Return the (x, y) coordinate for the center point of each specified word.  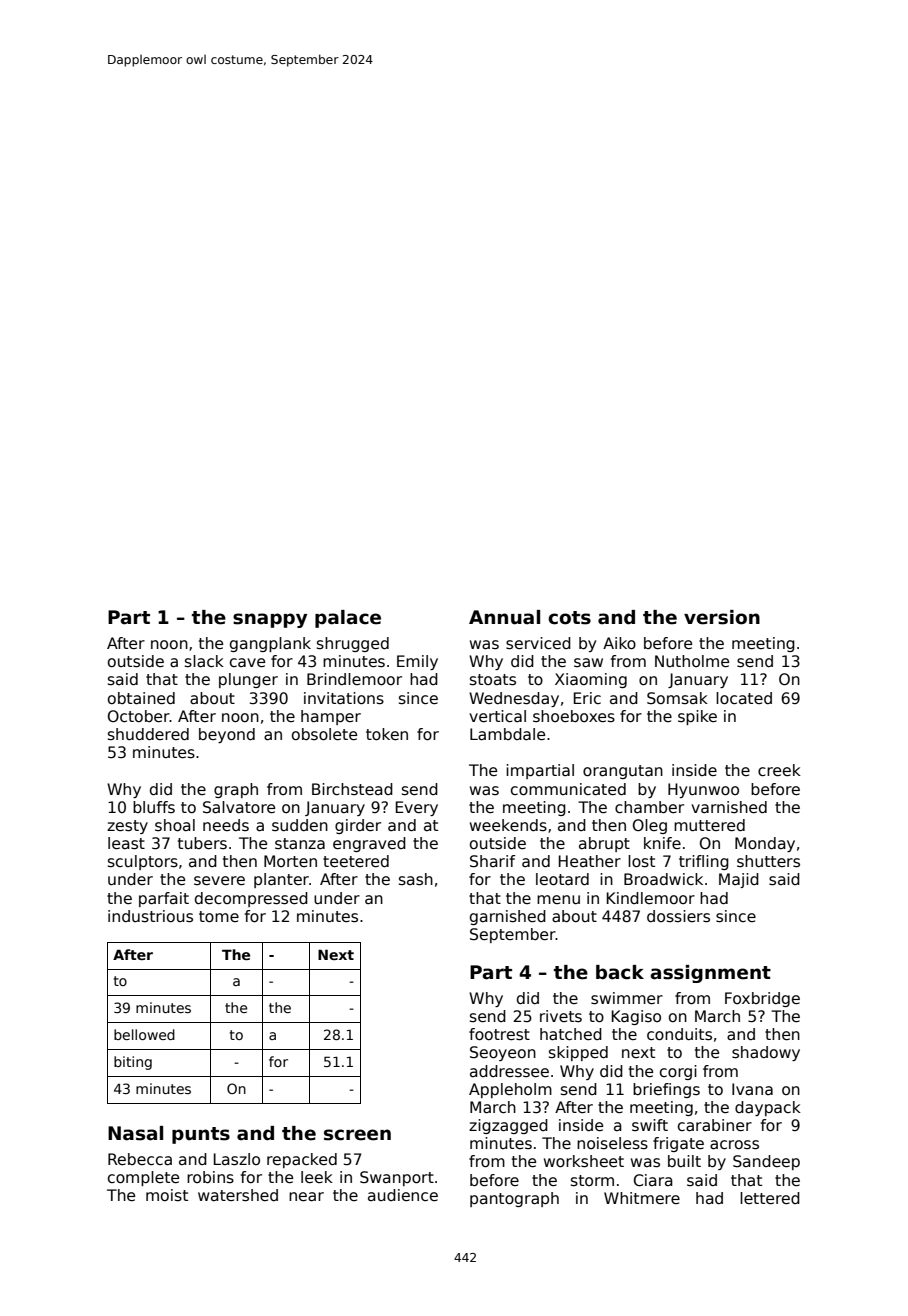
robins (210, 1177)
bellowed (144, 1034)
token (387, 734)
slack (204, 661)
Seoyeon (503, 1053)
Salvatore (239, 807)
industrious (150, 916)
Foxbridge (762, 999)
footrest (499, 1034)
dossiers (678, 916)
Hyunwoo (703, 790)
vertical (497, 716)
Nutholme (692, 661)
